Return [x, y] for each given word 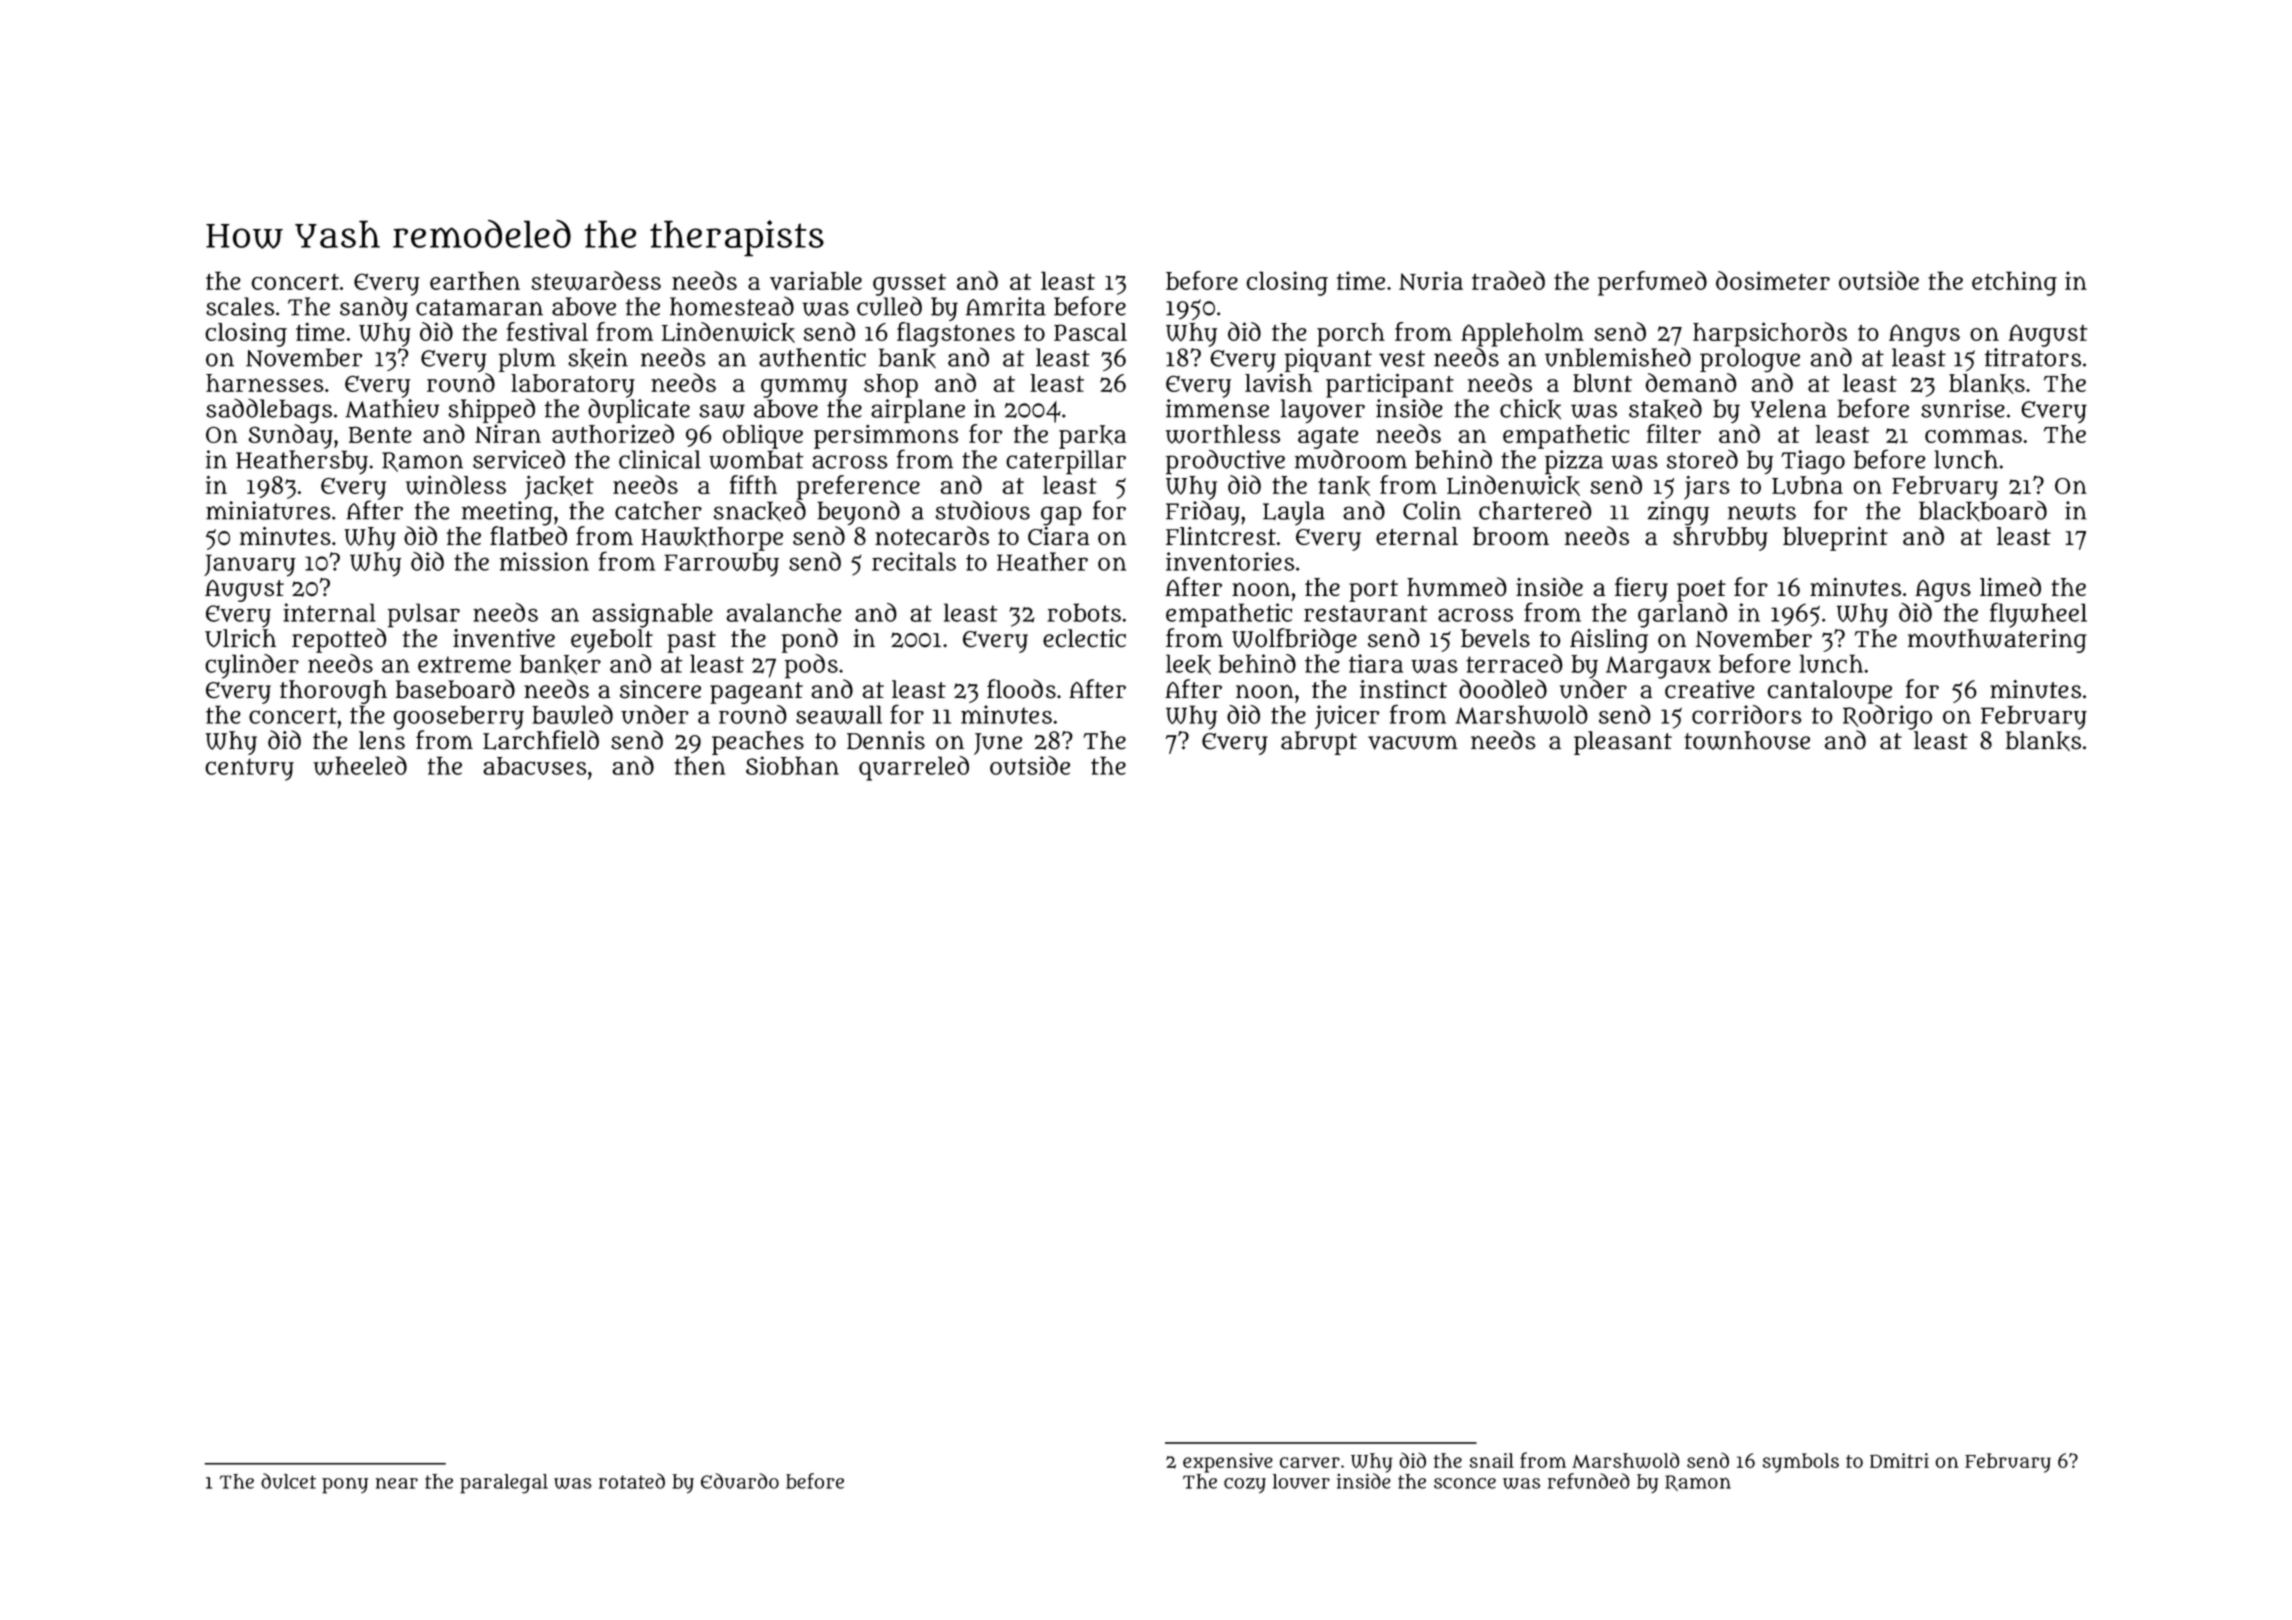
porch [1351, 335]
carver [1310, 1462]
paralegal [504, 1484]
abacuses [535, 766]
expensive [1228, 1463]
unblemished [1618, 357]
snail [1492, 1460]
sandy [374, 308]
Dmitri [1899, 1460]
